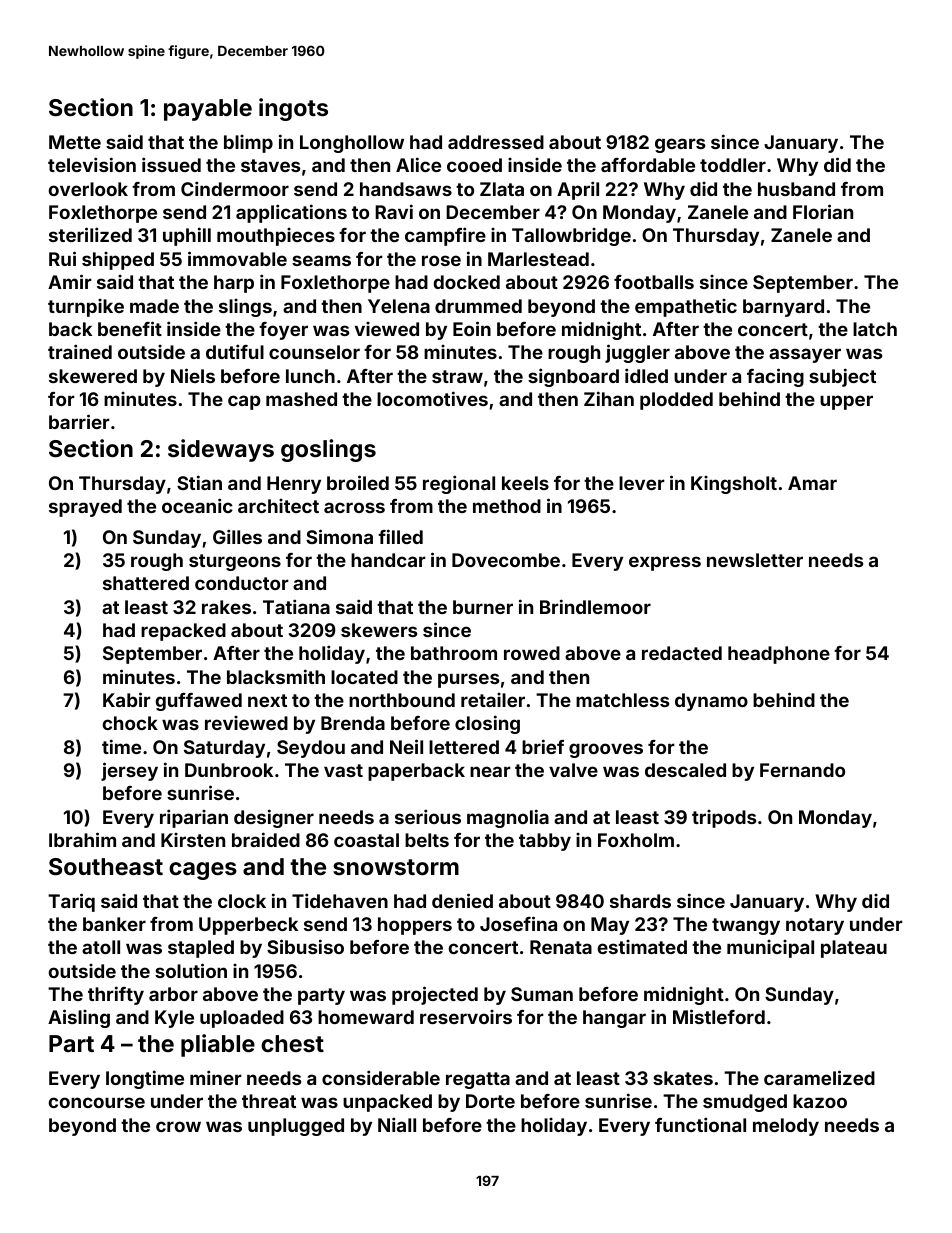  I want to click on addressed, so click(496, 142).
